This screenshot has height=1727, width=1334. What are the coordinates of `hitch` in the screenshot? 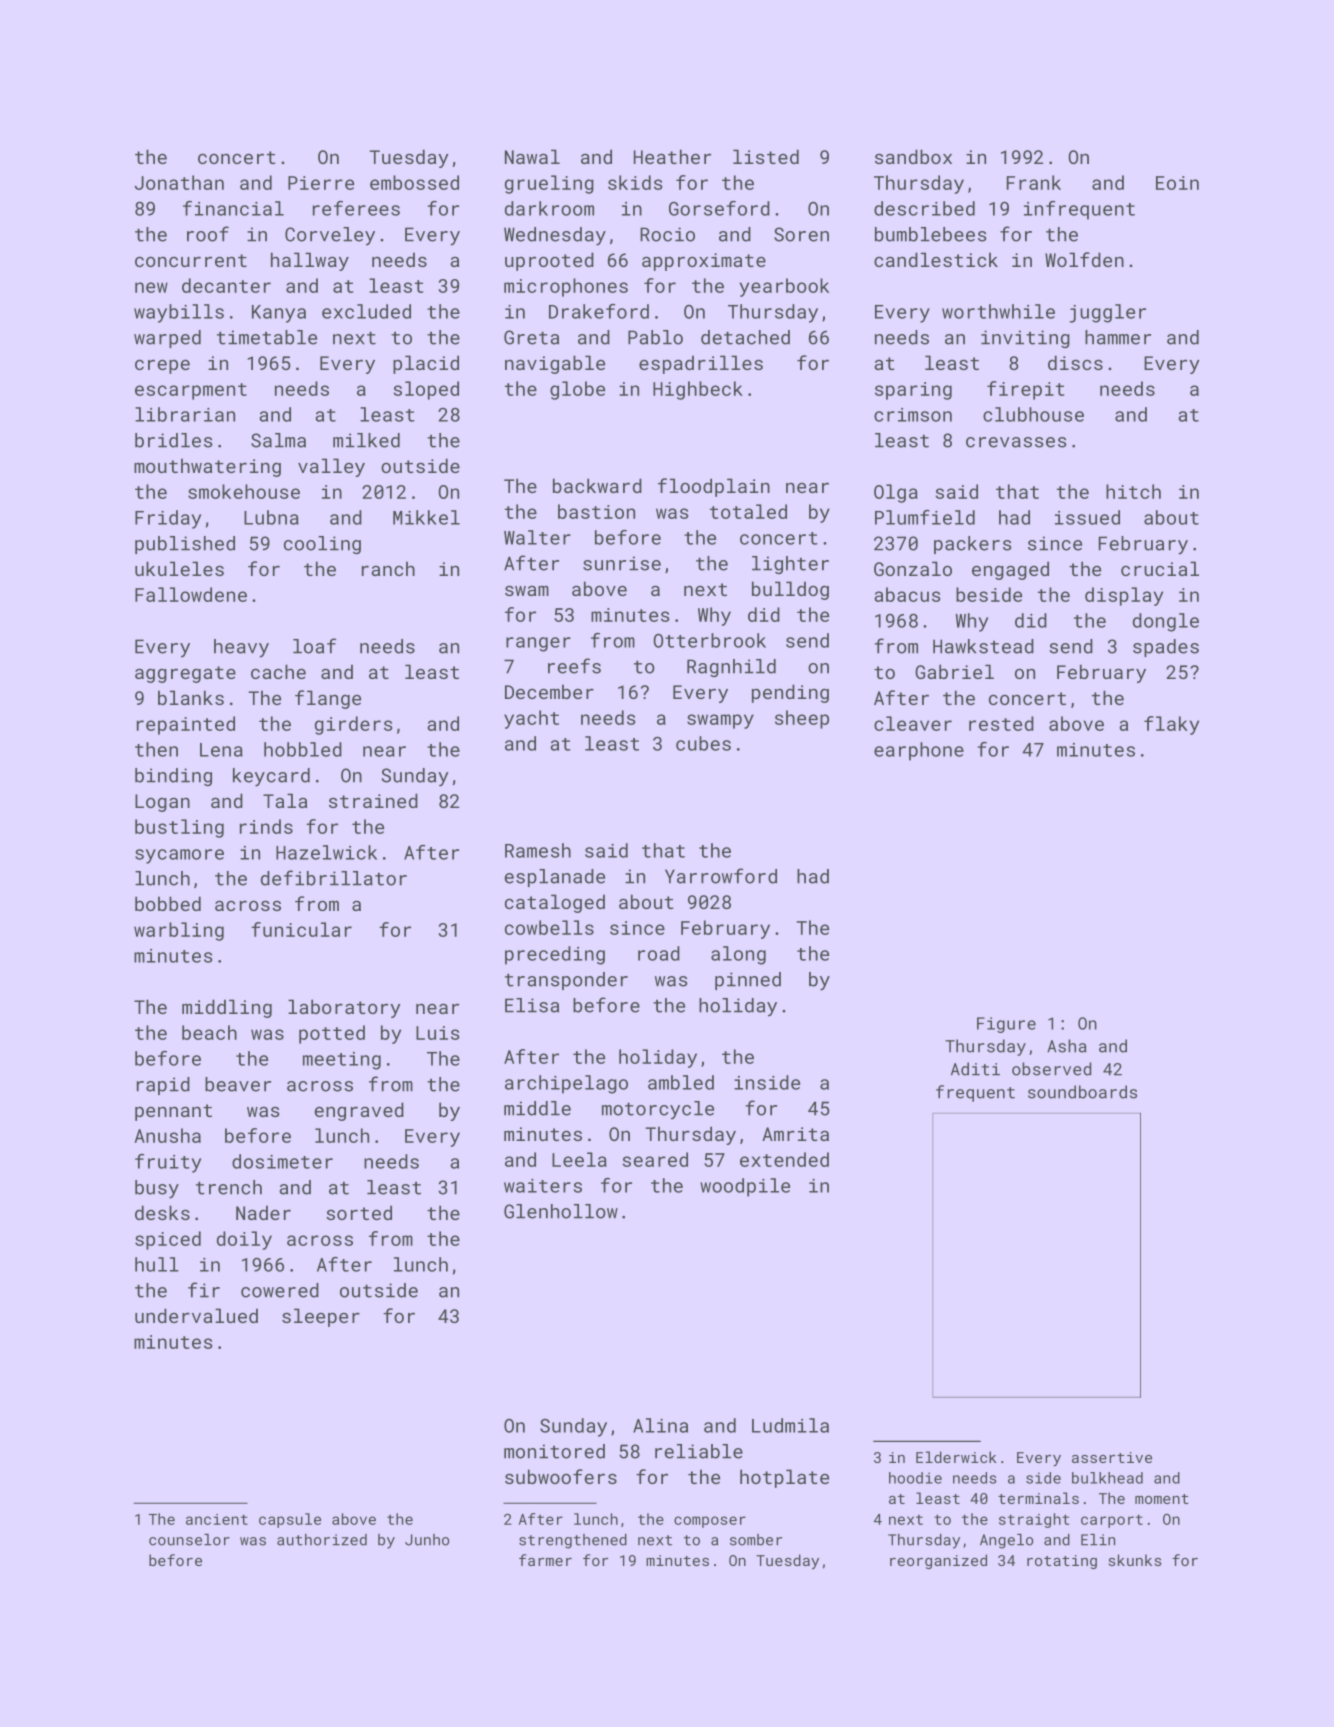 It's located at (1133, 491).
